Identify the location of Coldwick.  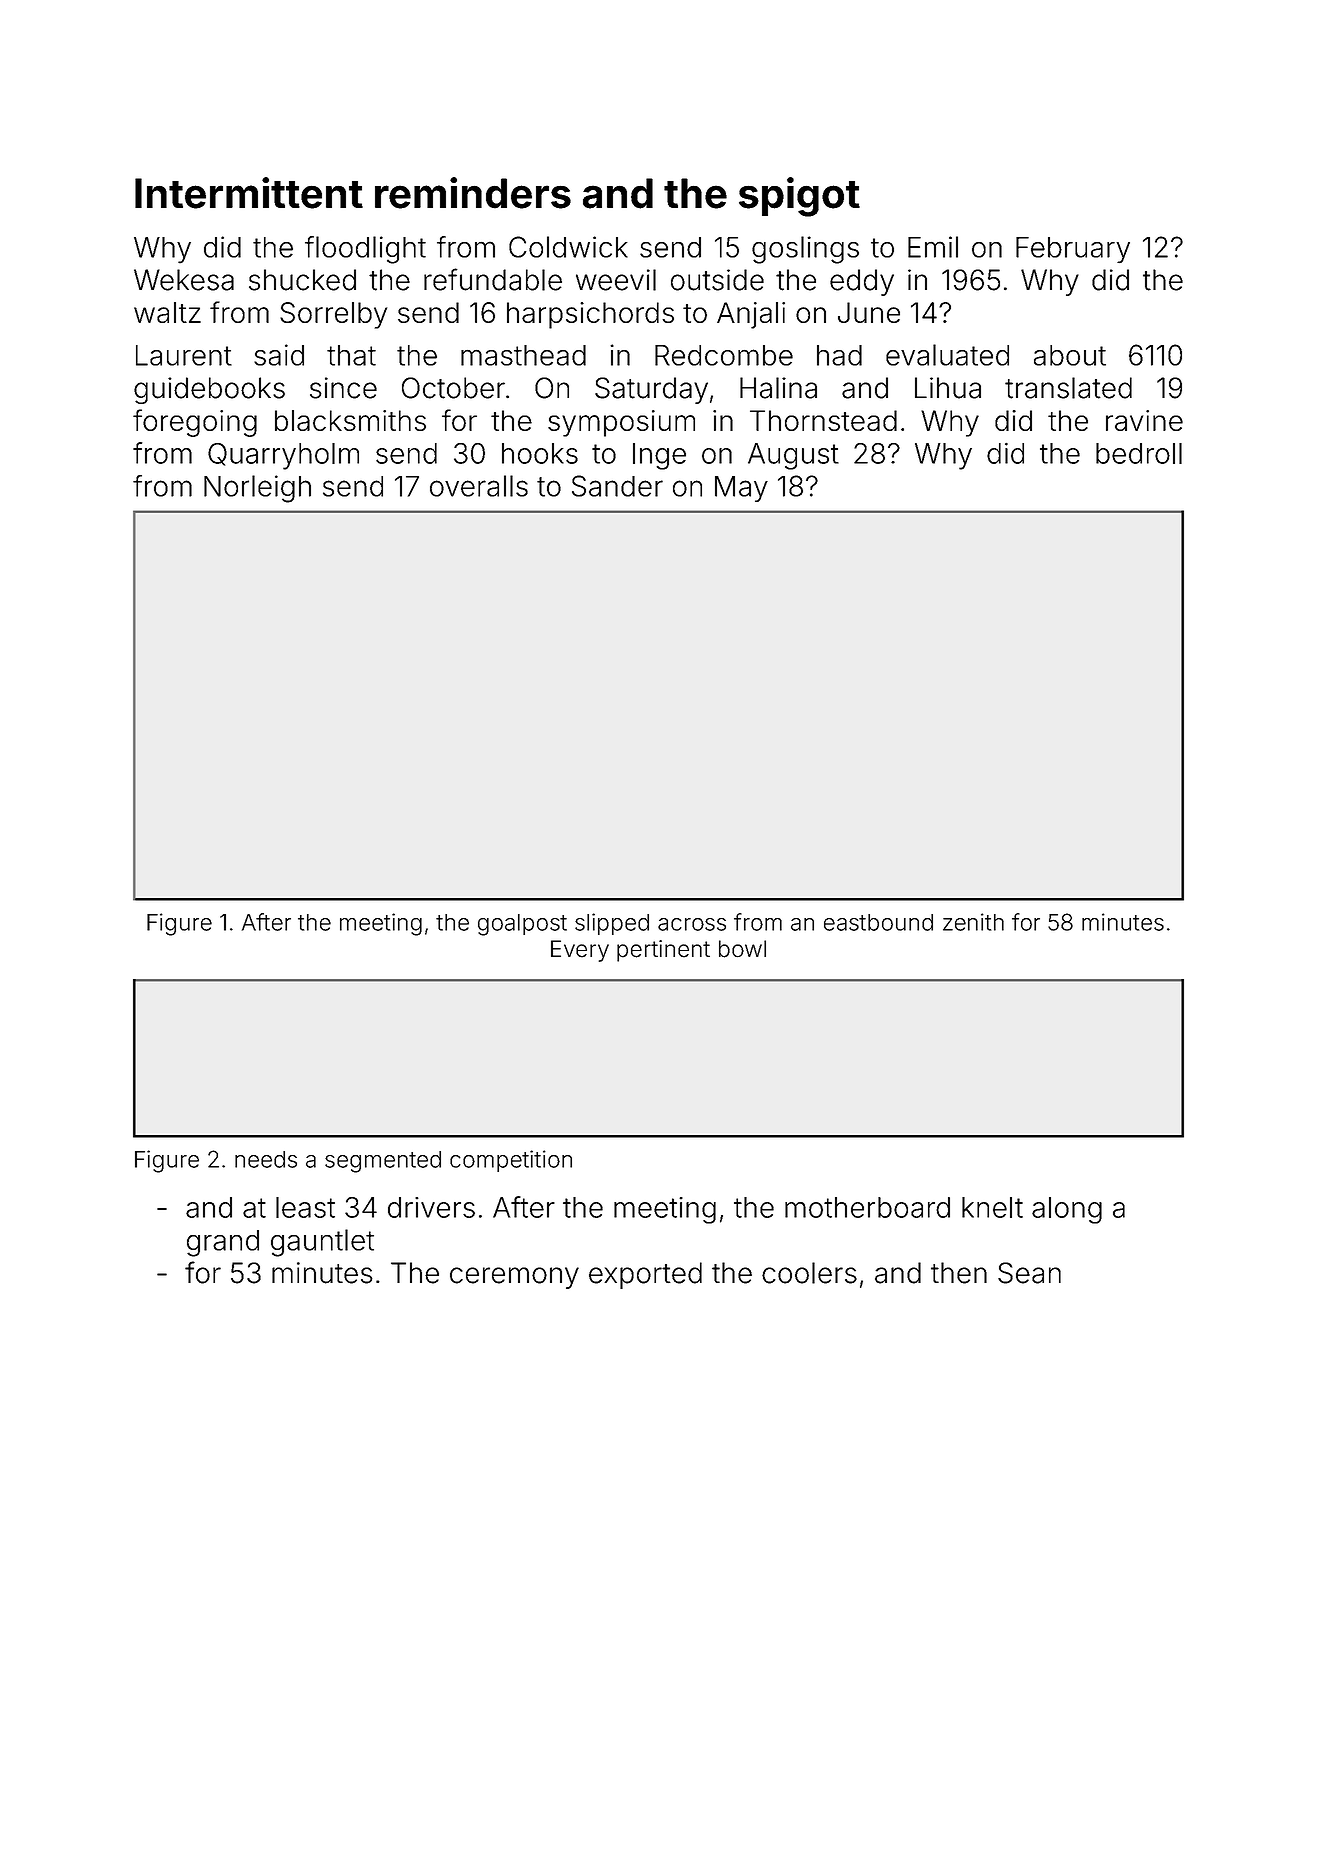
(568, 247).
